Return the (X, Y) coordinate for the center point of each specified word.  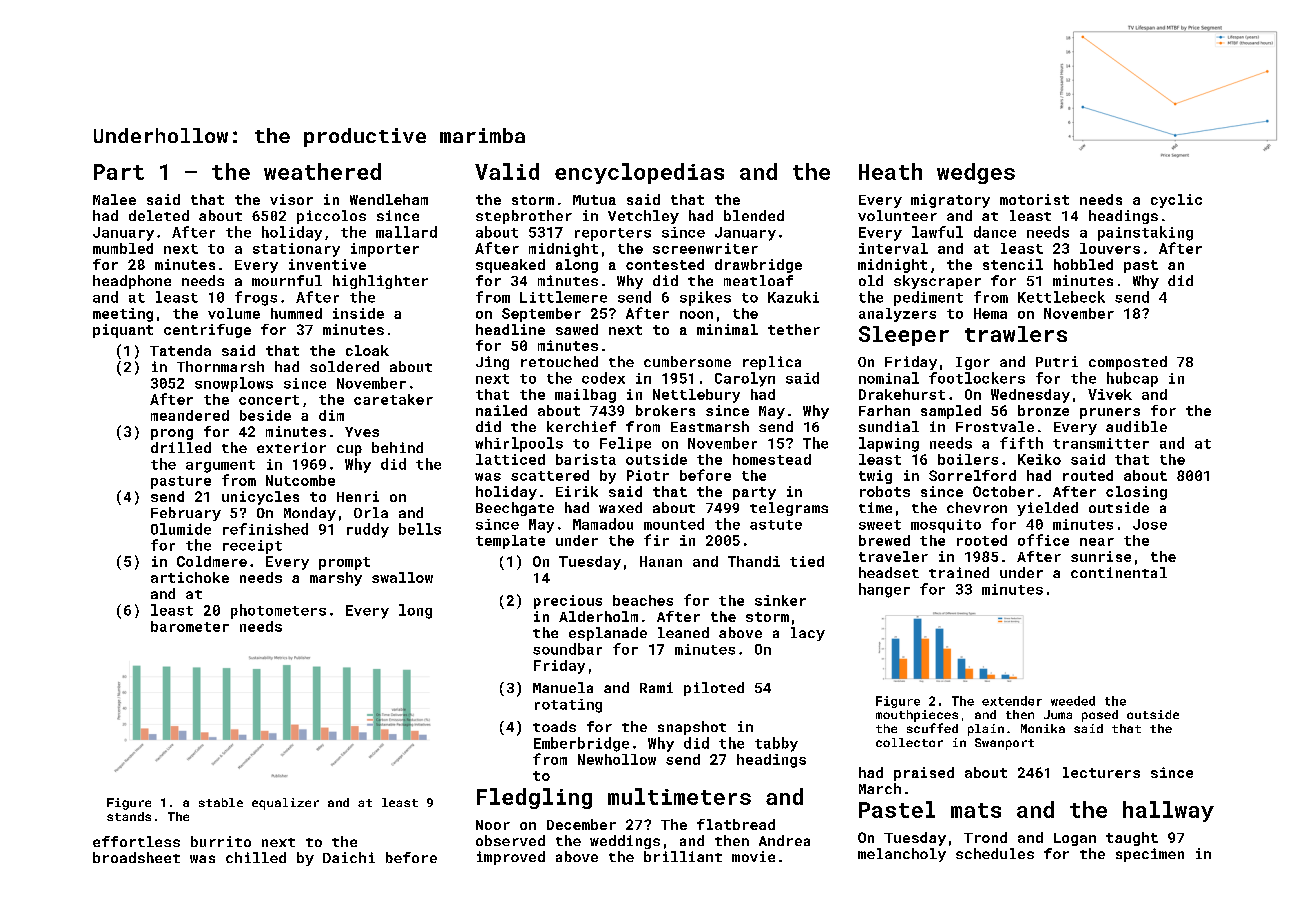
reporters (613, 234)
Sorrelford (972, 475)
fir (656, 540)
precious (568, 602)
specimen (1150, 855)
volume (234, 313)
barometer (190, 626)
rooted (982, 540)
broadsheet (136, 857)
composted (1128, 363)
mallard (406, 232)
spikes (705, 298)
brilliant (683, 856)
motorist (1034, 199)
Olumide (181, 529)
